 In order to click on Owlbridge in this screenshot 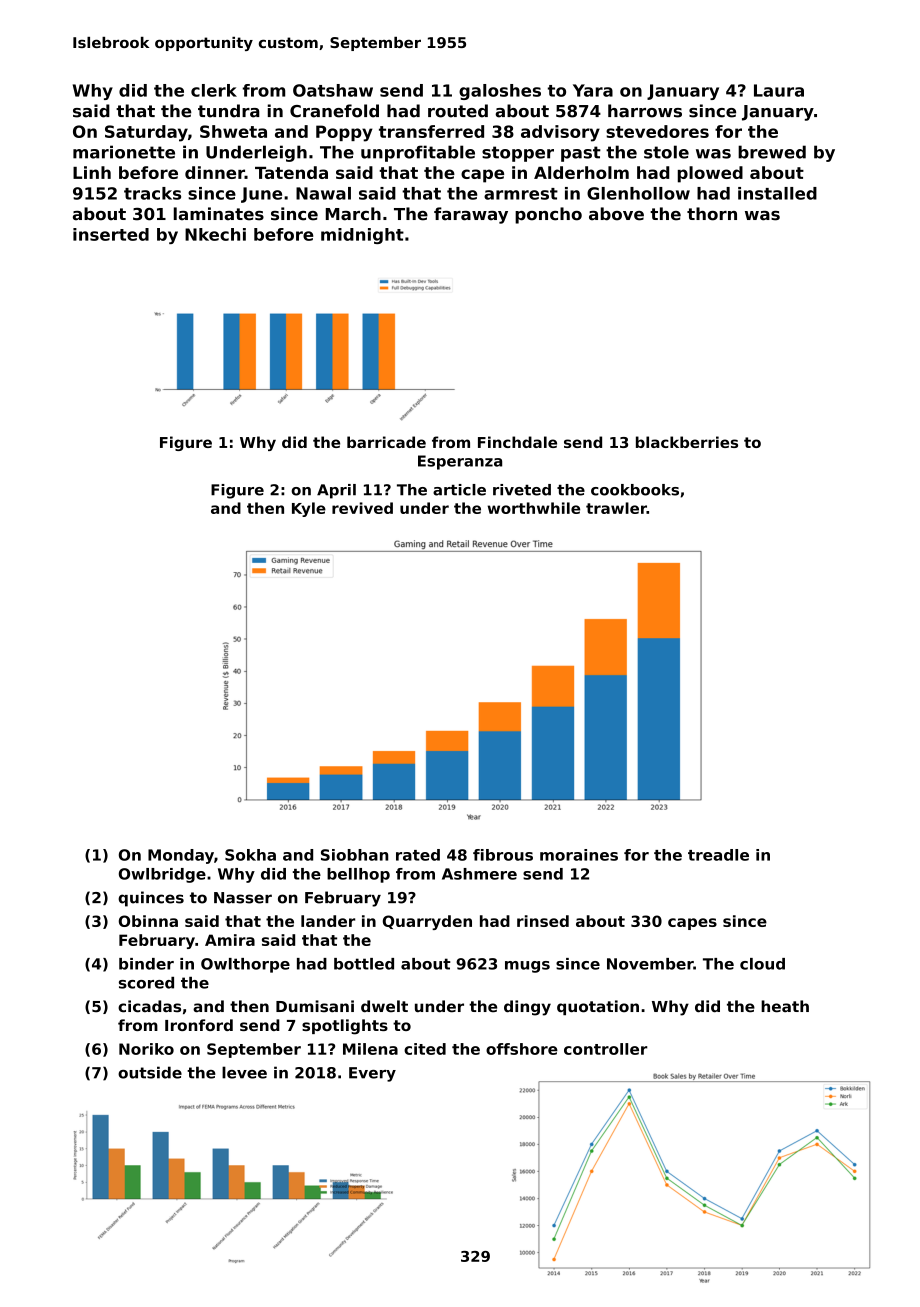, I will do `click(162, 875)`.
